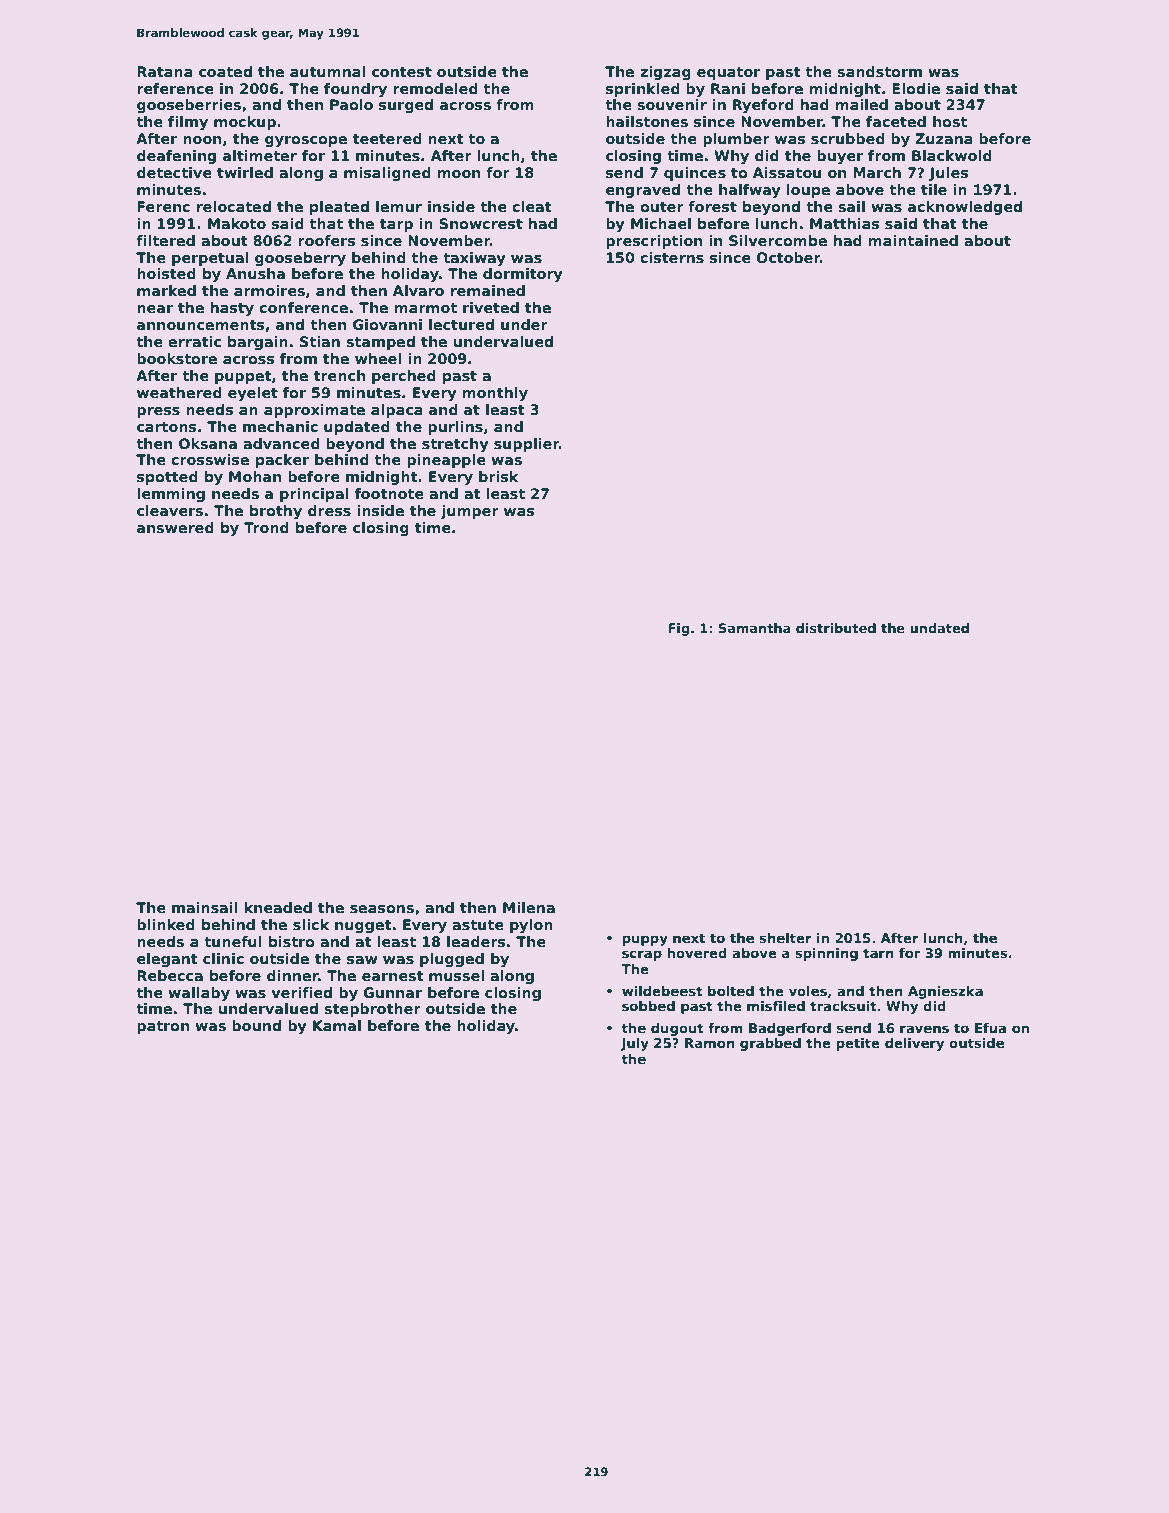 Image resolution: width=1169 pixels, height=1513 pixels. Describe the element at coordinates (165, 71) in the image. I see `Ratana` at that location.
